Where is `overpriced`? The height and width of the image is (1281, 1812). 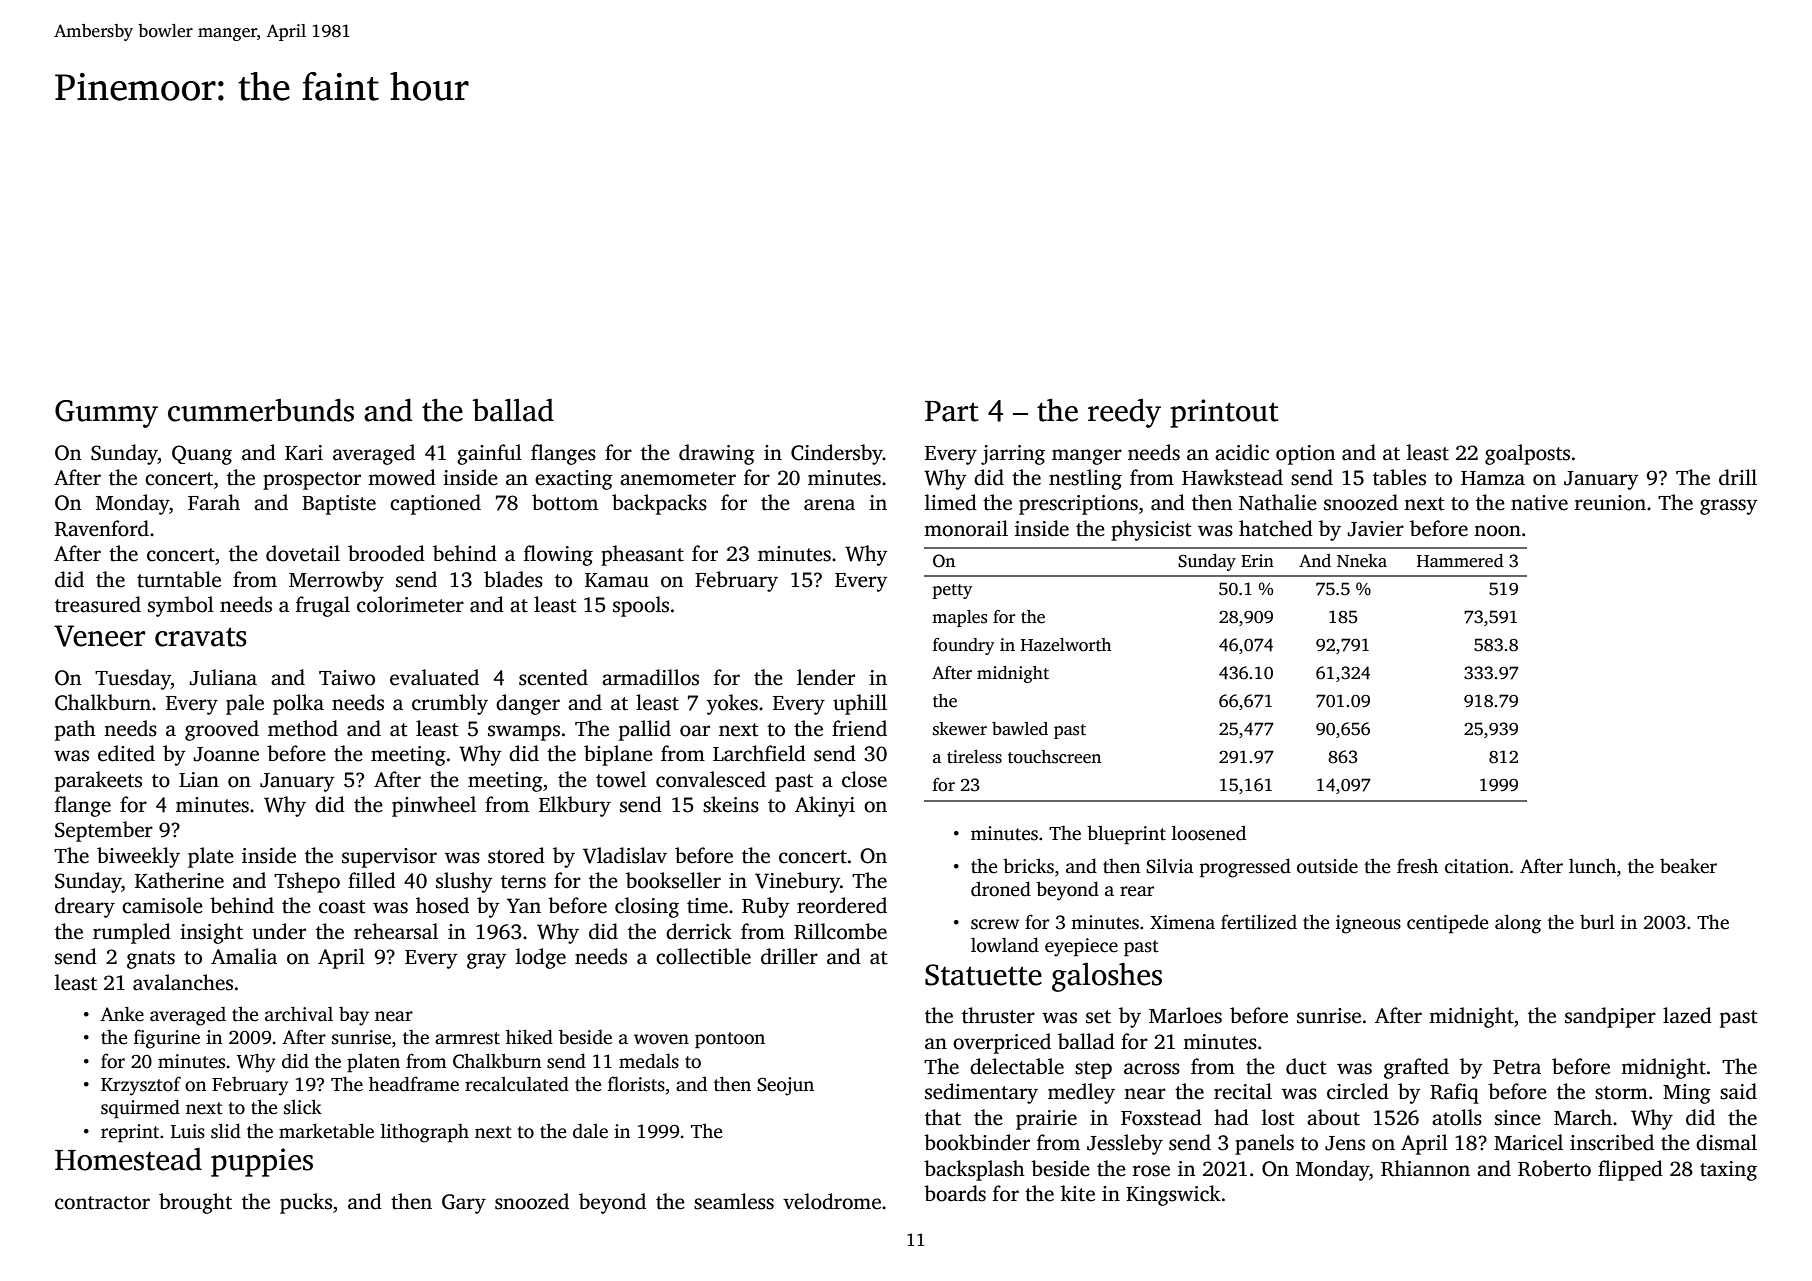 overpriced is located at coordinates (1002, 1043).
